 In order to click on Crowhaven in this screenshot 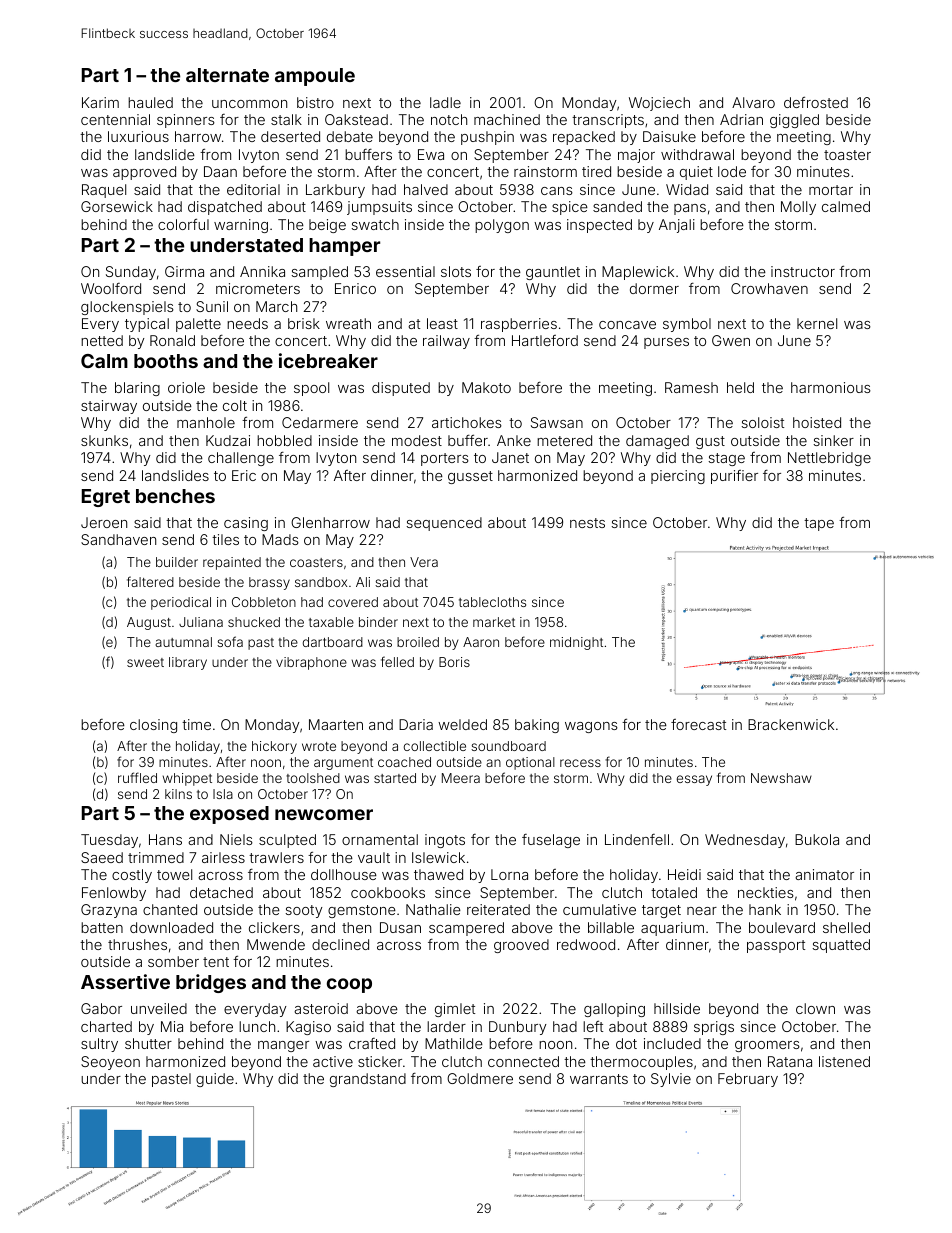, I will do `click(769, 288)`.
